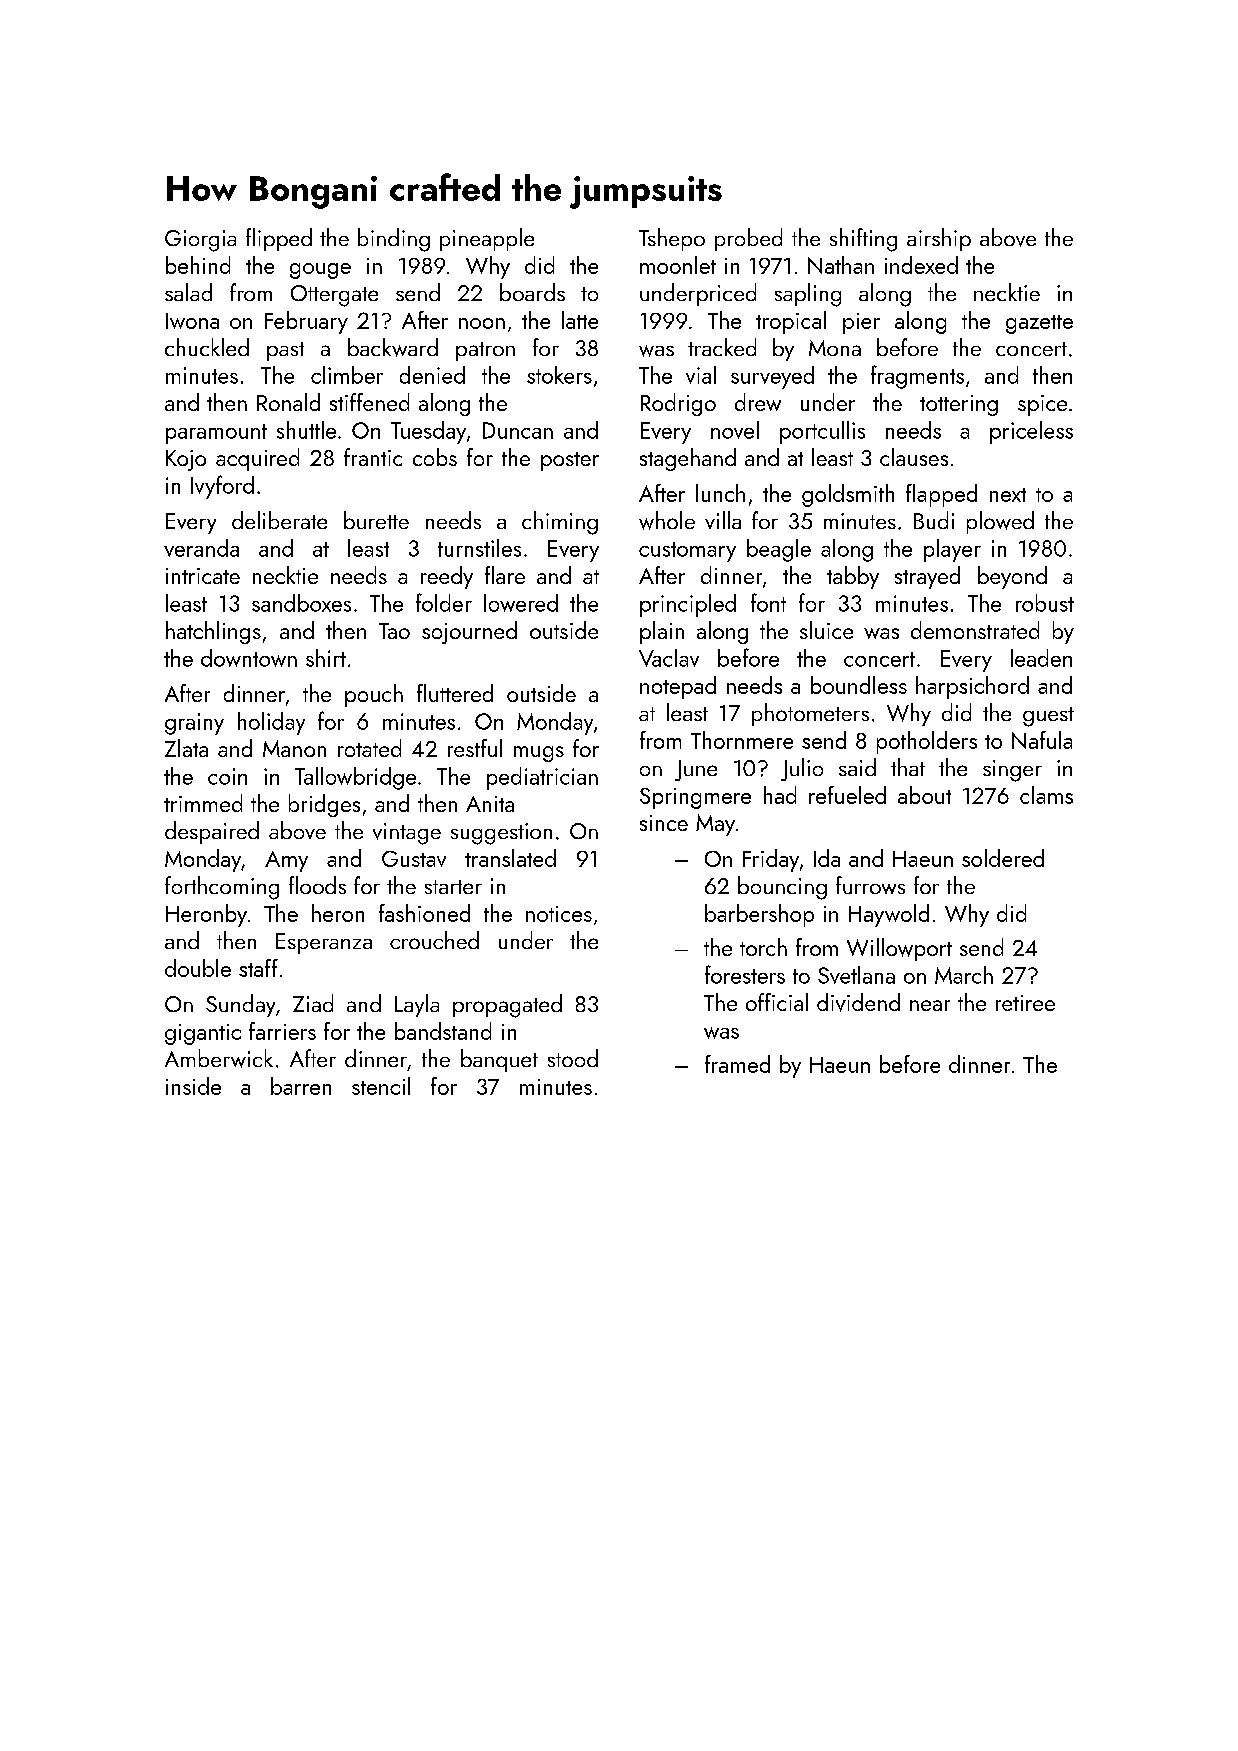  I want to click on deliberate, so click(279, 520).
